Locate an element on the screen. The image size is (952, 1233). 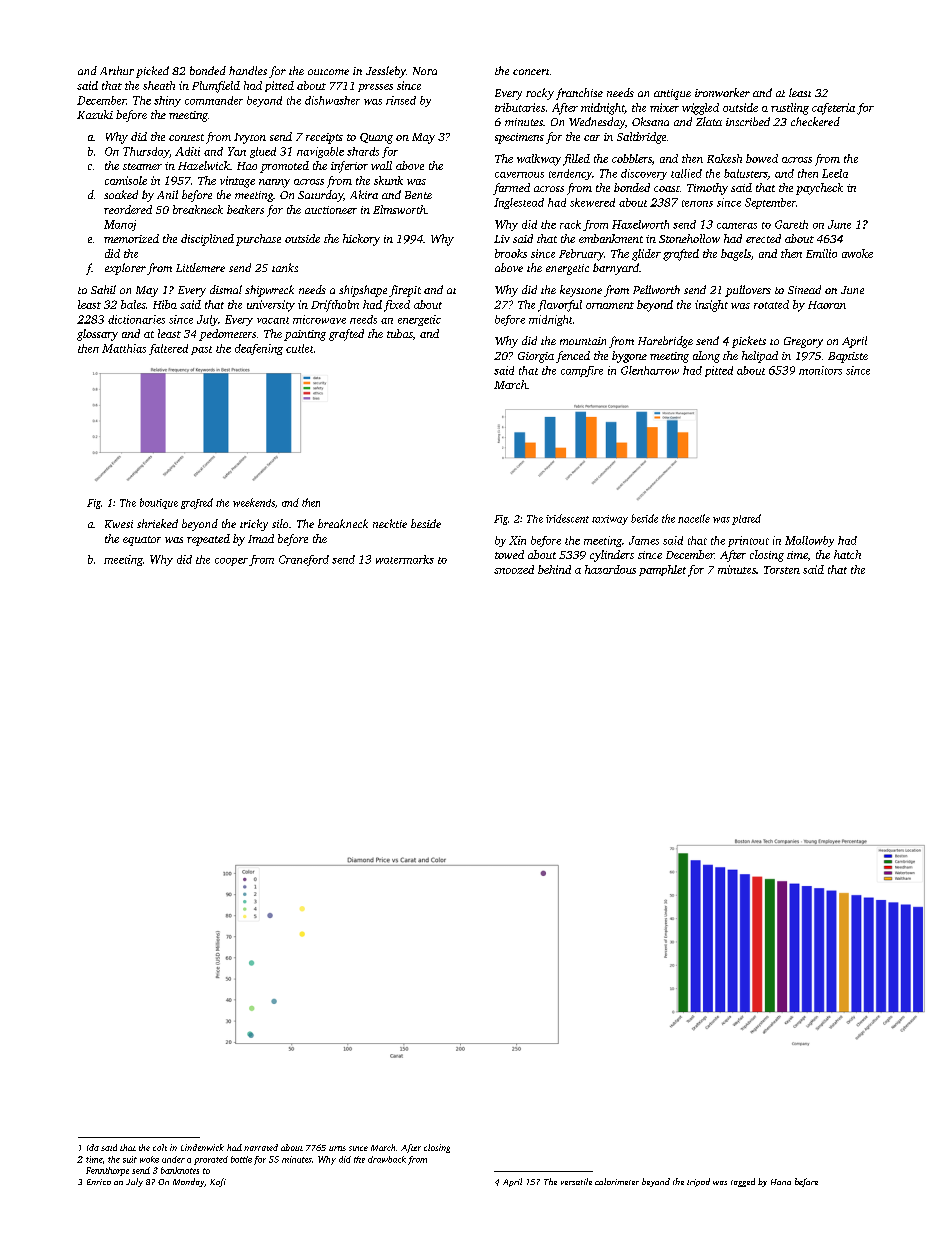
antique is located at coordinates (672, 94).
